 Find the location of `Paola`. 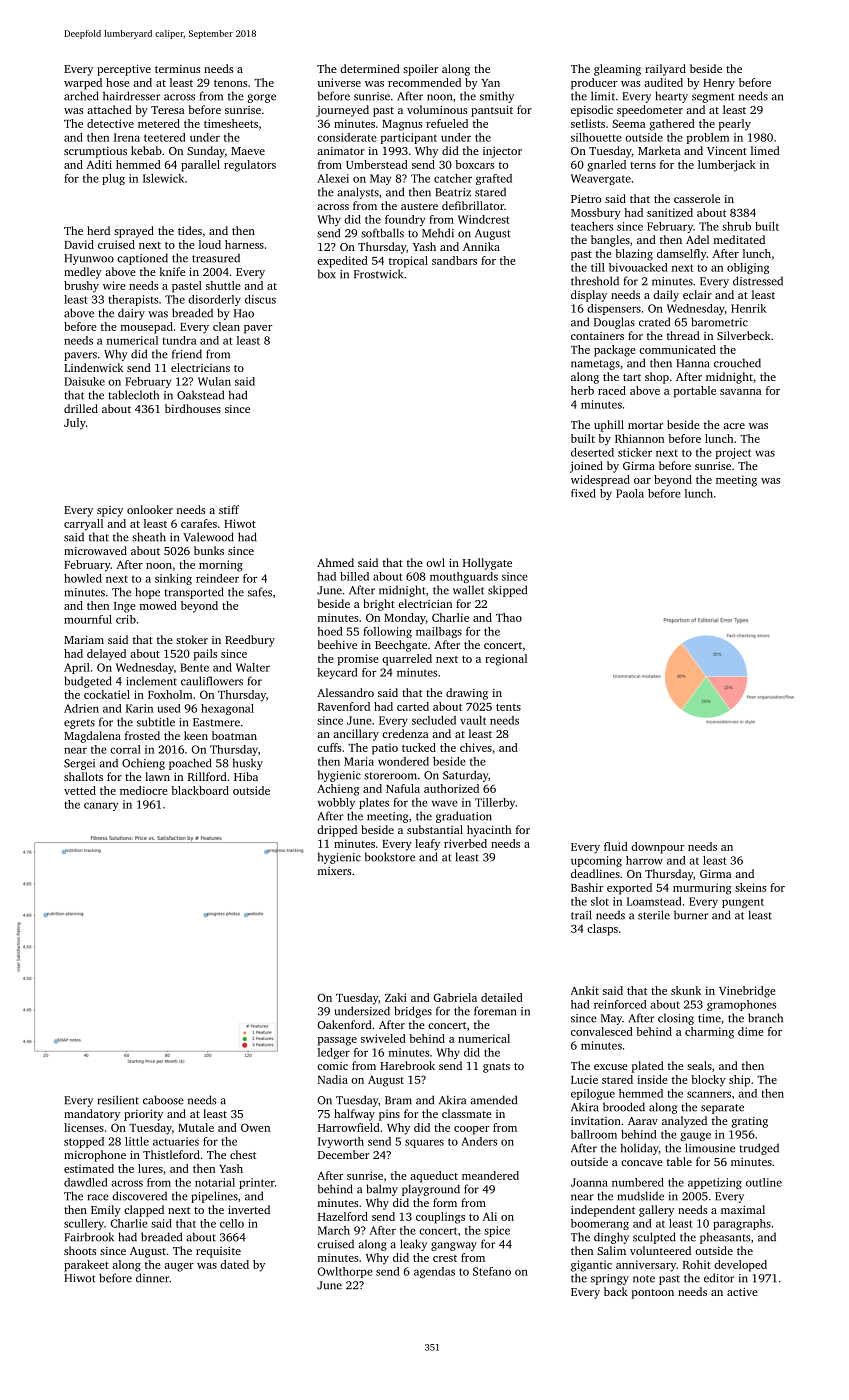

Paola is located at coordinates (630, 493).
